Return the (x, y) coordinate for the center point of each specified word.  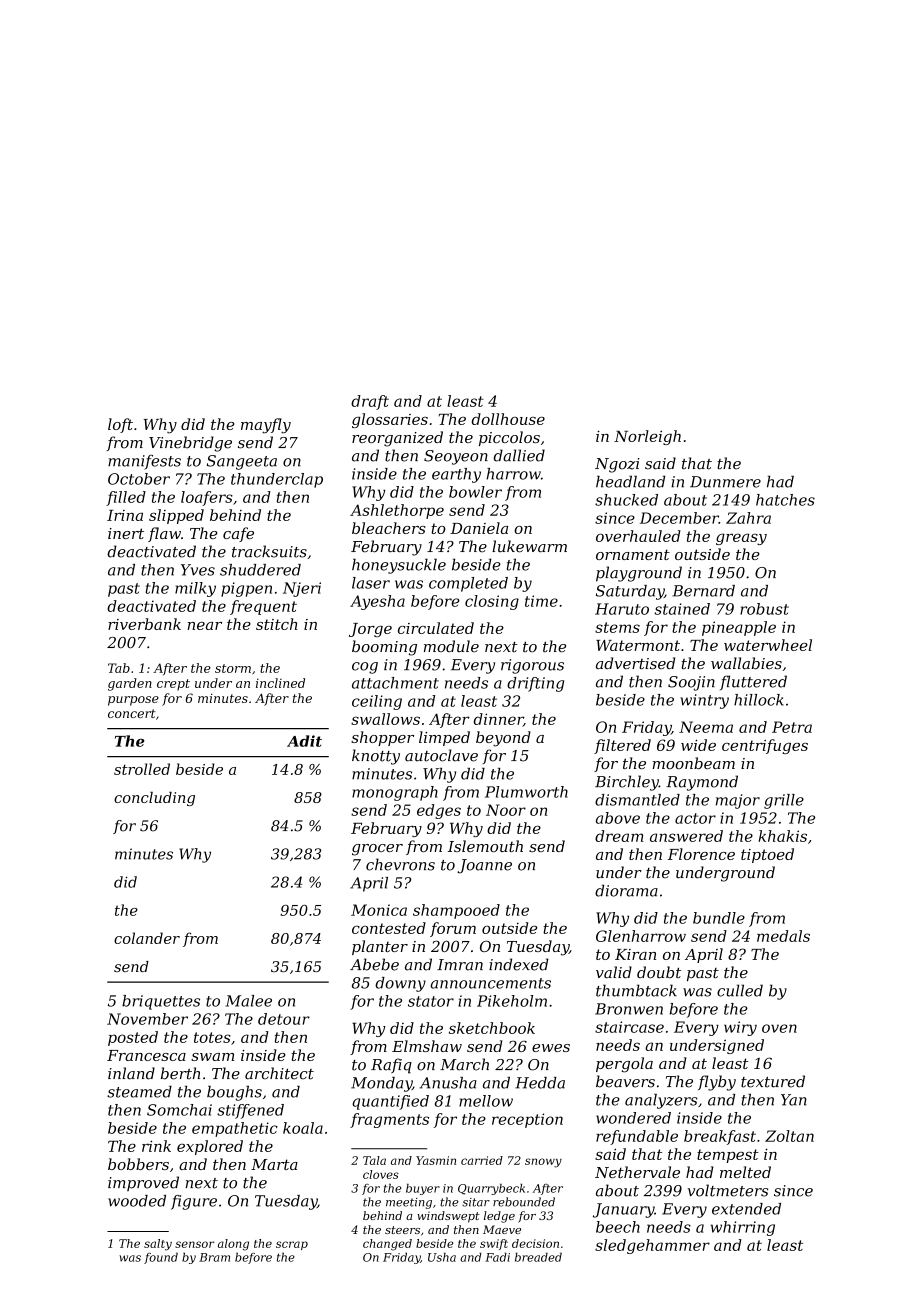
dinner (498, 720)
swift (494, 1244)
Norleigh (647, 437)
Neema (706, 727)
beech (618, 1227)
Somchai (179, 1110)
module (451, 646)
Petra (792, 727)
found (161, 1258)
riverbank (144, 624)
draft (370, 402)
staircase (629, 1027)
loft (120, 425)
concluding (154, 799)
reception (527, 1120)
